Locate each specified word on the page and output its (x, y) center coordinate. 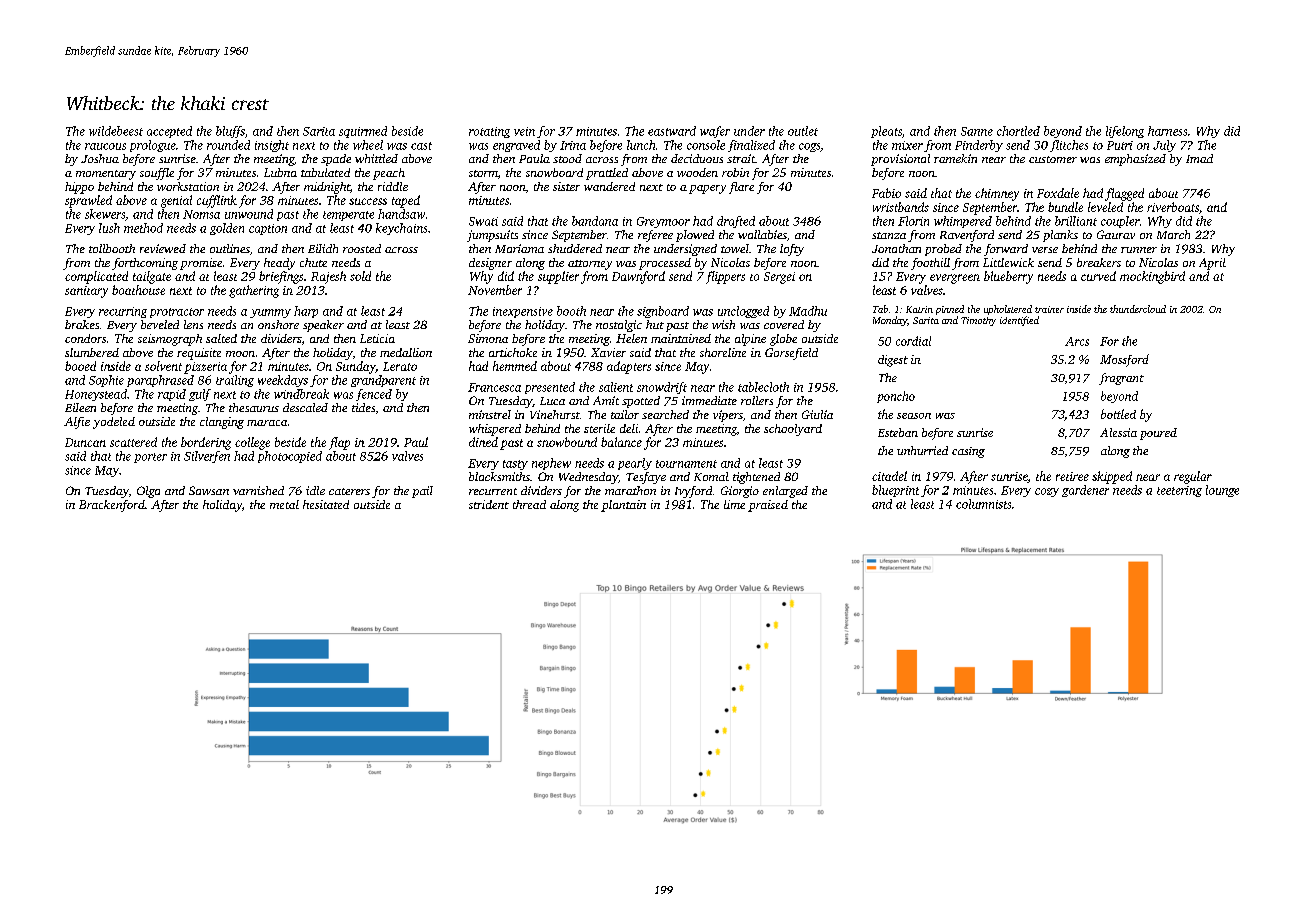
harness (1167, 131)
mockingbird (1152, 277)
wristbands (901, 207)
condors (85, 338)
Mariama (519, 248)
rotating (489, 132)
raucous (105, 146)
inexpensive (523, 312)
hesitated (326, 504)
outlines (230, 248)
